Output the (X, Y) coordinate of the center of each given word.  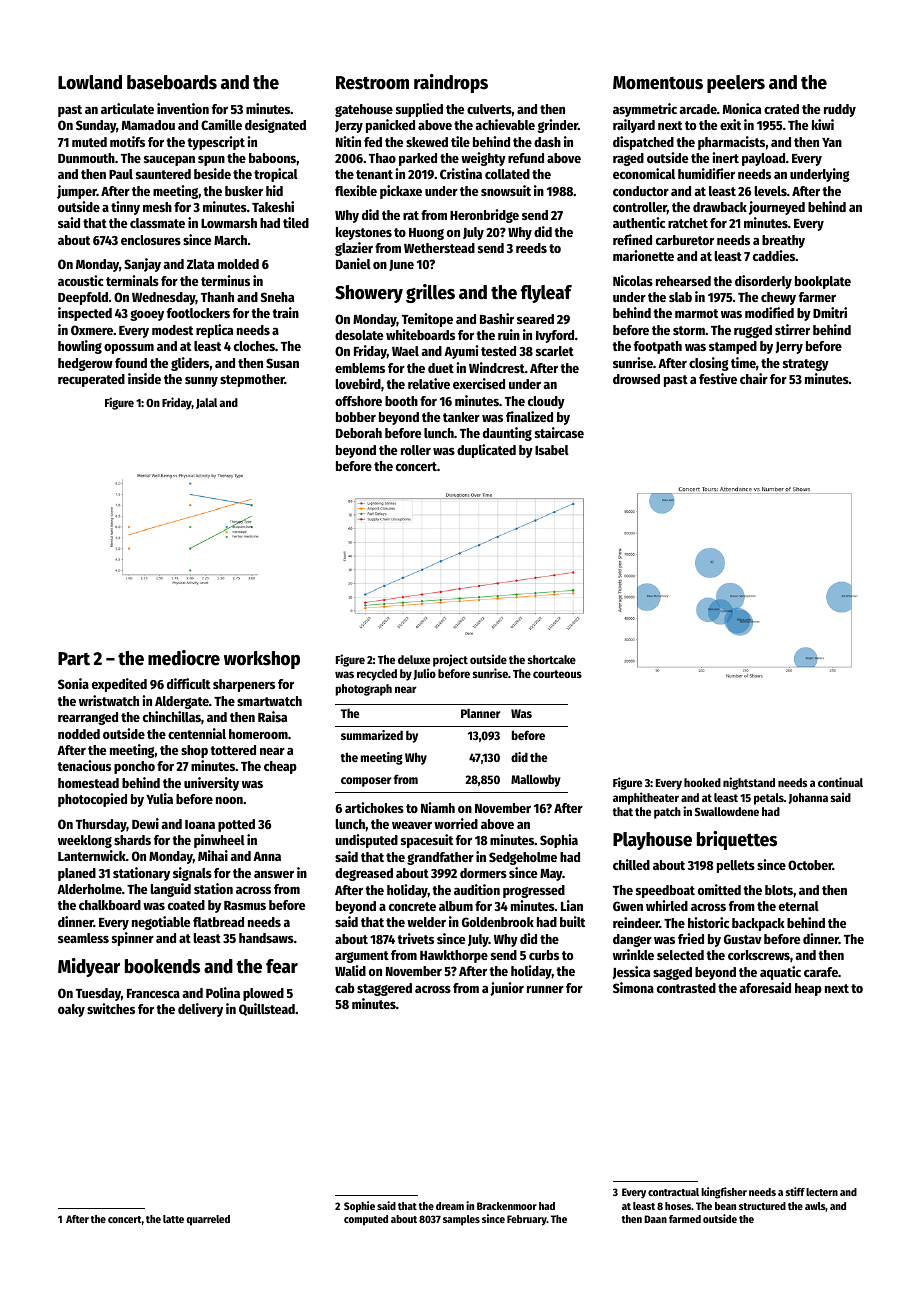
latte (173, 1219)
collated (507, 174)
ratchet (688, 223)
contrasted (686, 988)
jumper (77, 192)
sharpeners (244, 685)
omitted (719, 889)
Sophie (359, 1207)
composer (366, 782)
